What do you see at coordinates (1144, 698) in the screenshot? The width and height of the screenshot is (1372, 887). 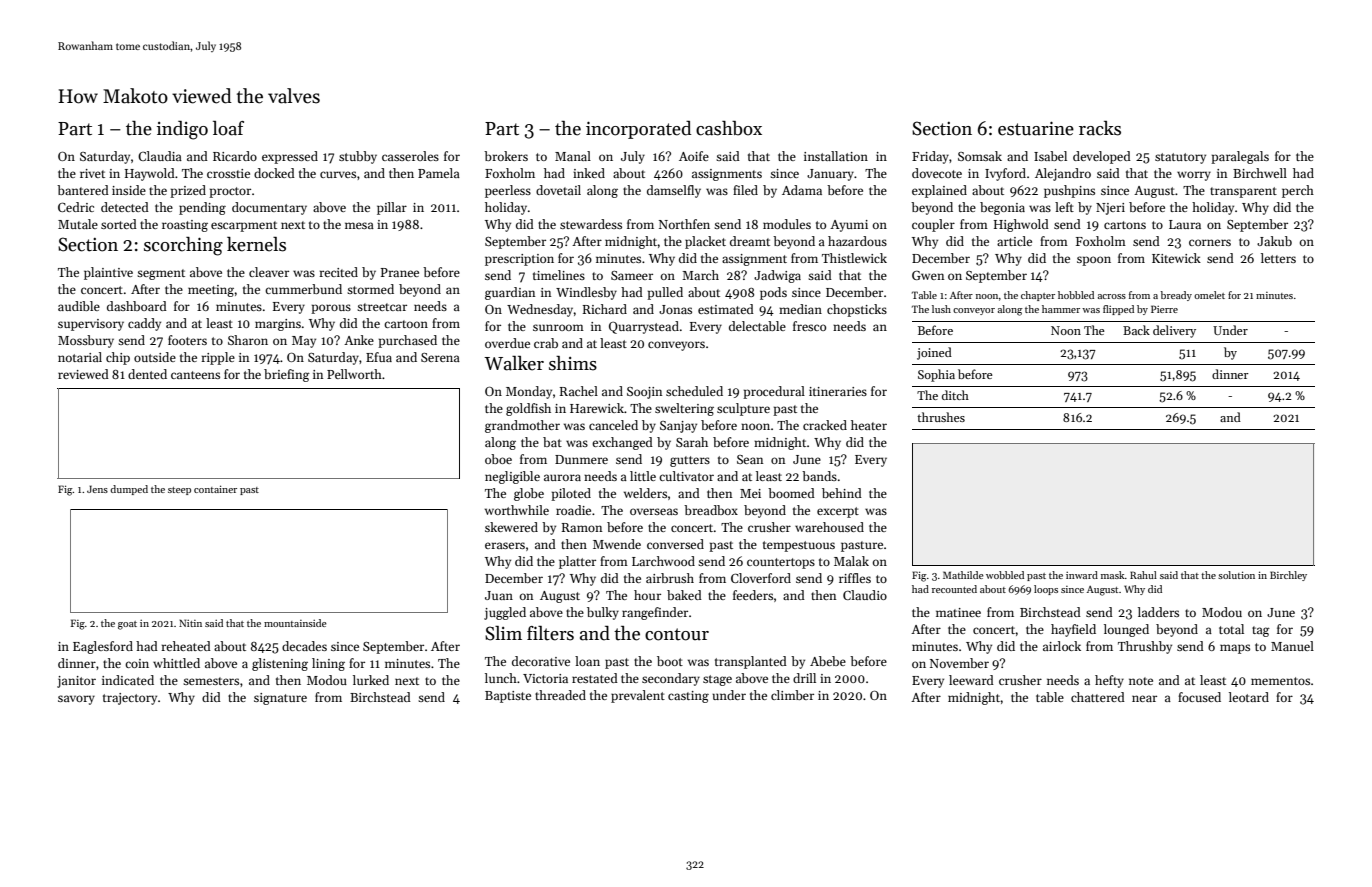 I see `near` at bounding box center [1144, 698].
